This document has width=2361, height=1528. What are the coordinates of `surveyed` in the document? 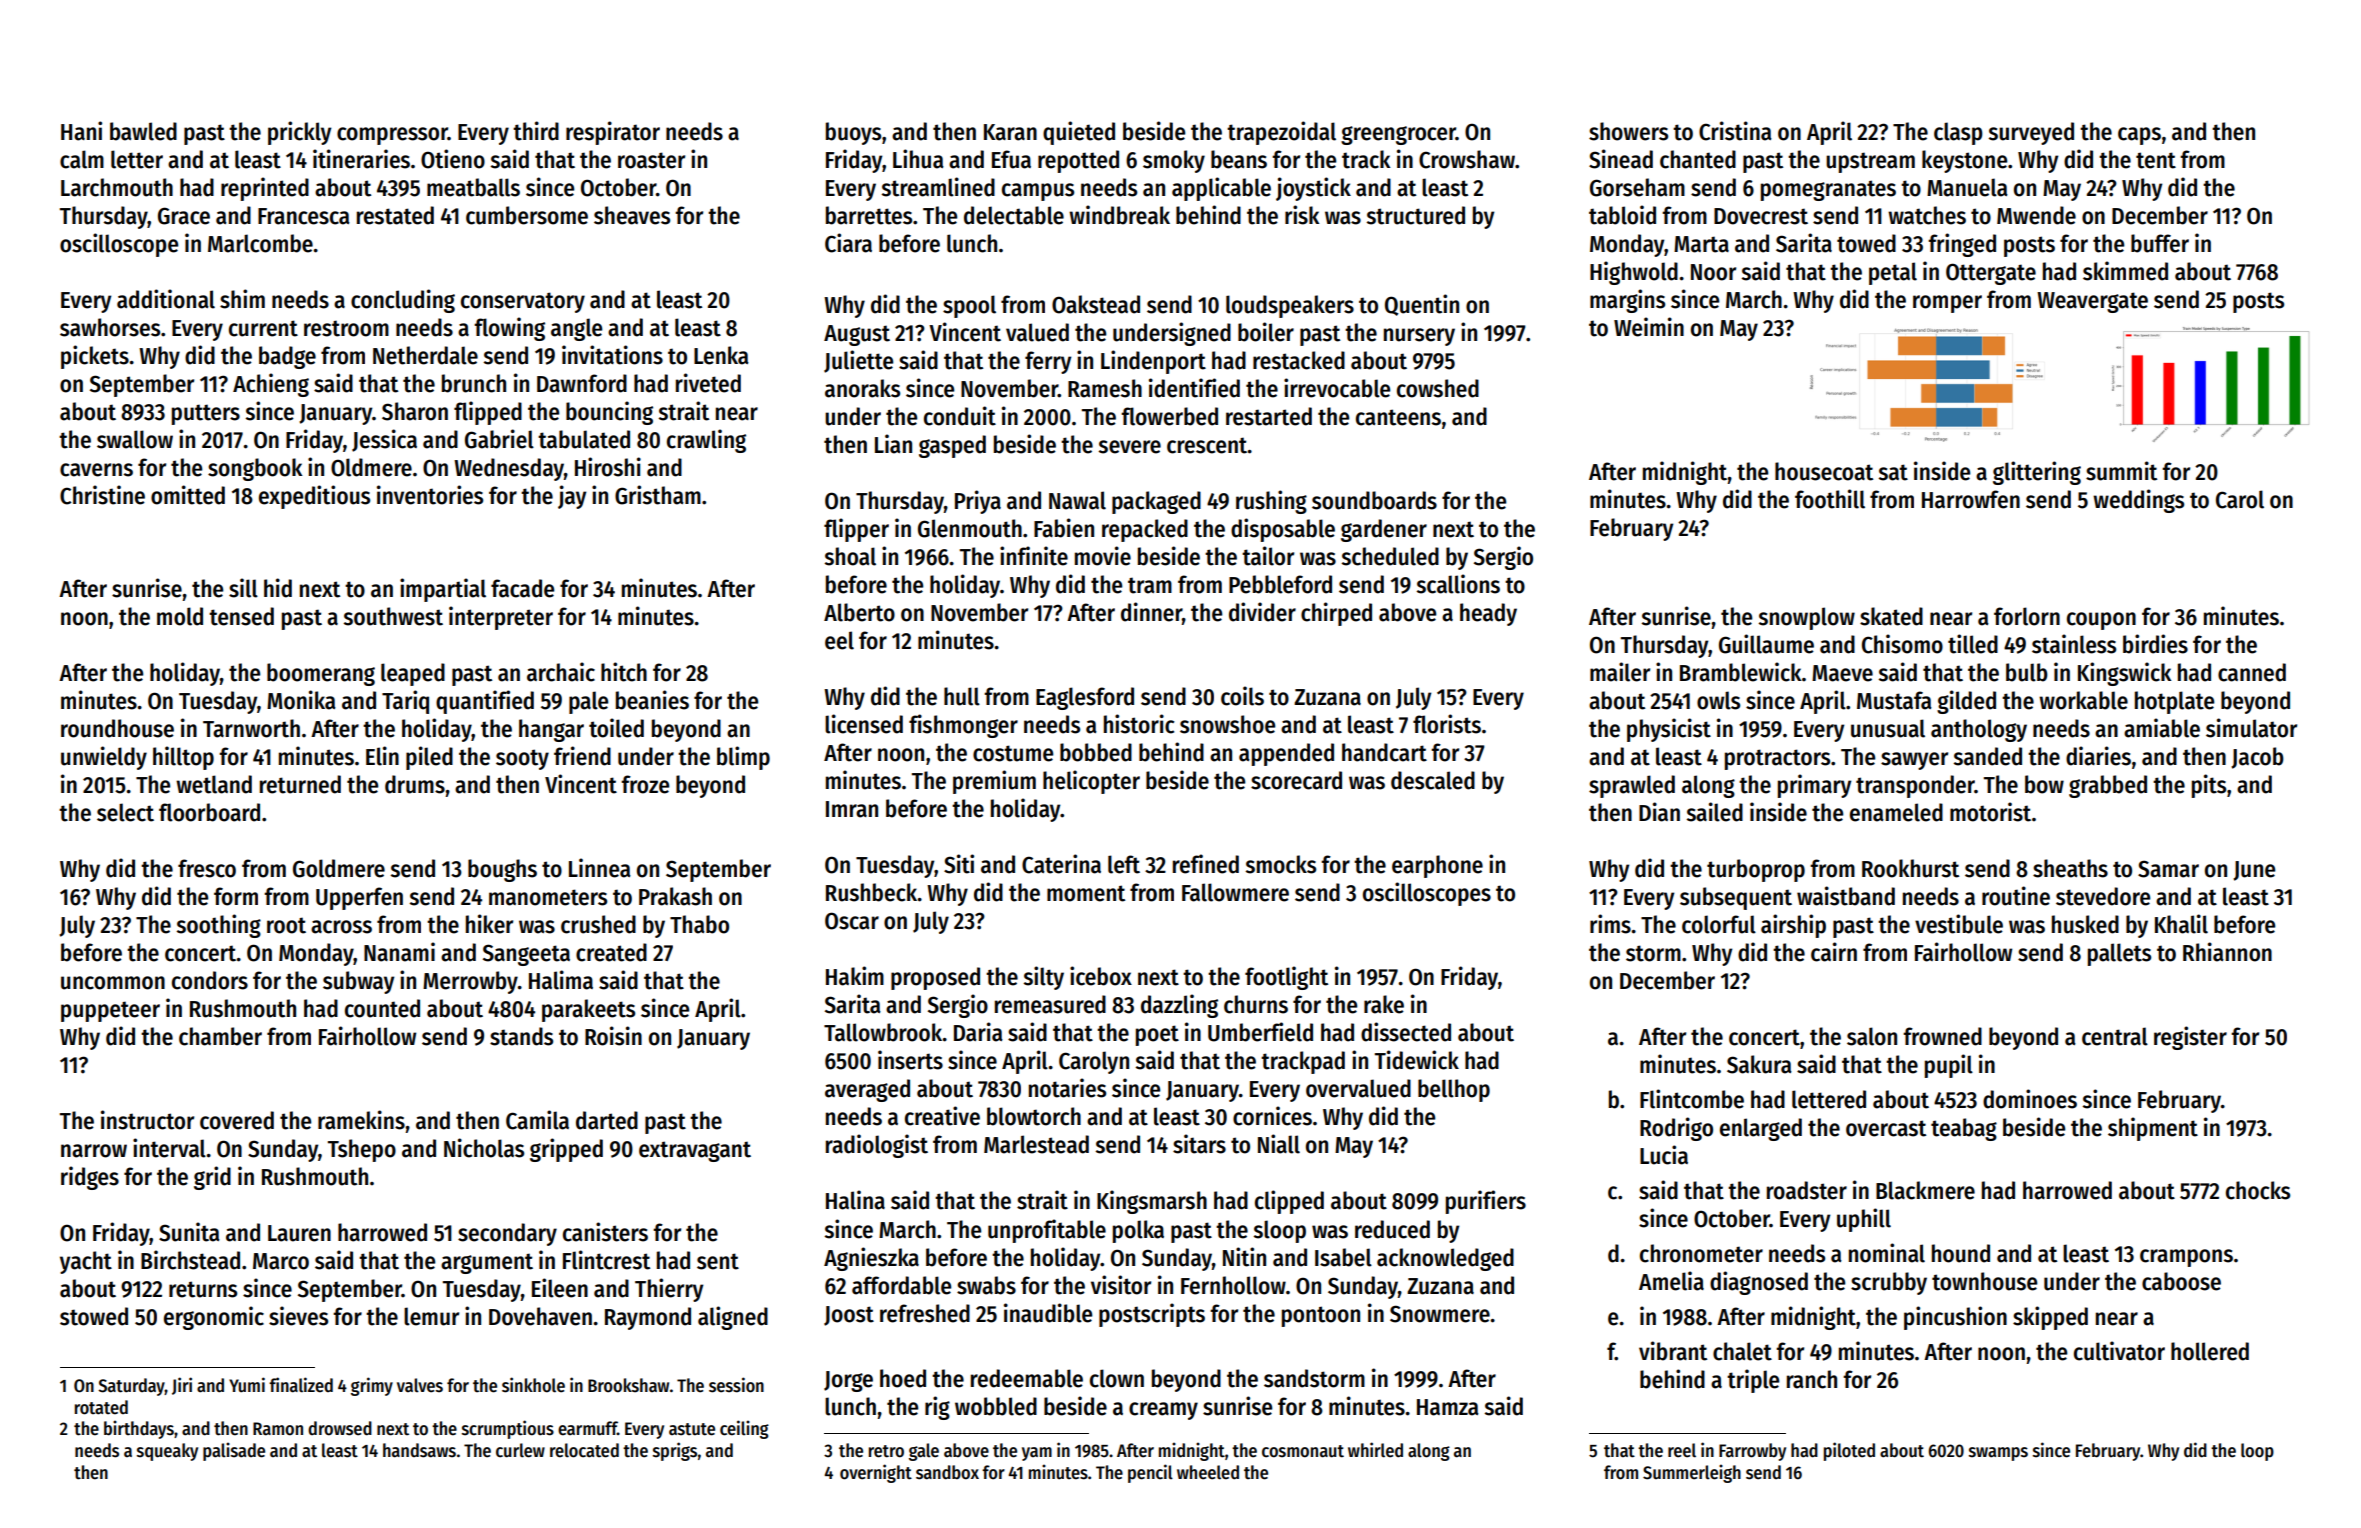 It's located at (2031, 133).
